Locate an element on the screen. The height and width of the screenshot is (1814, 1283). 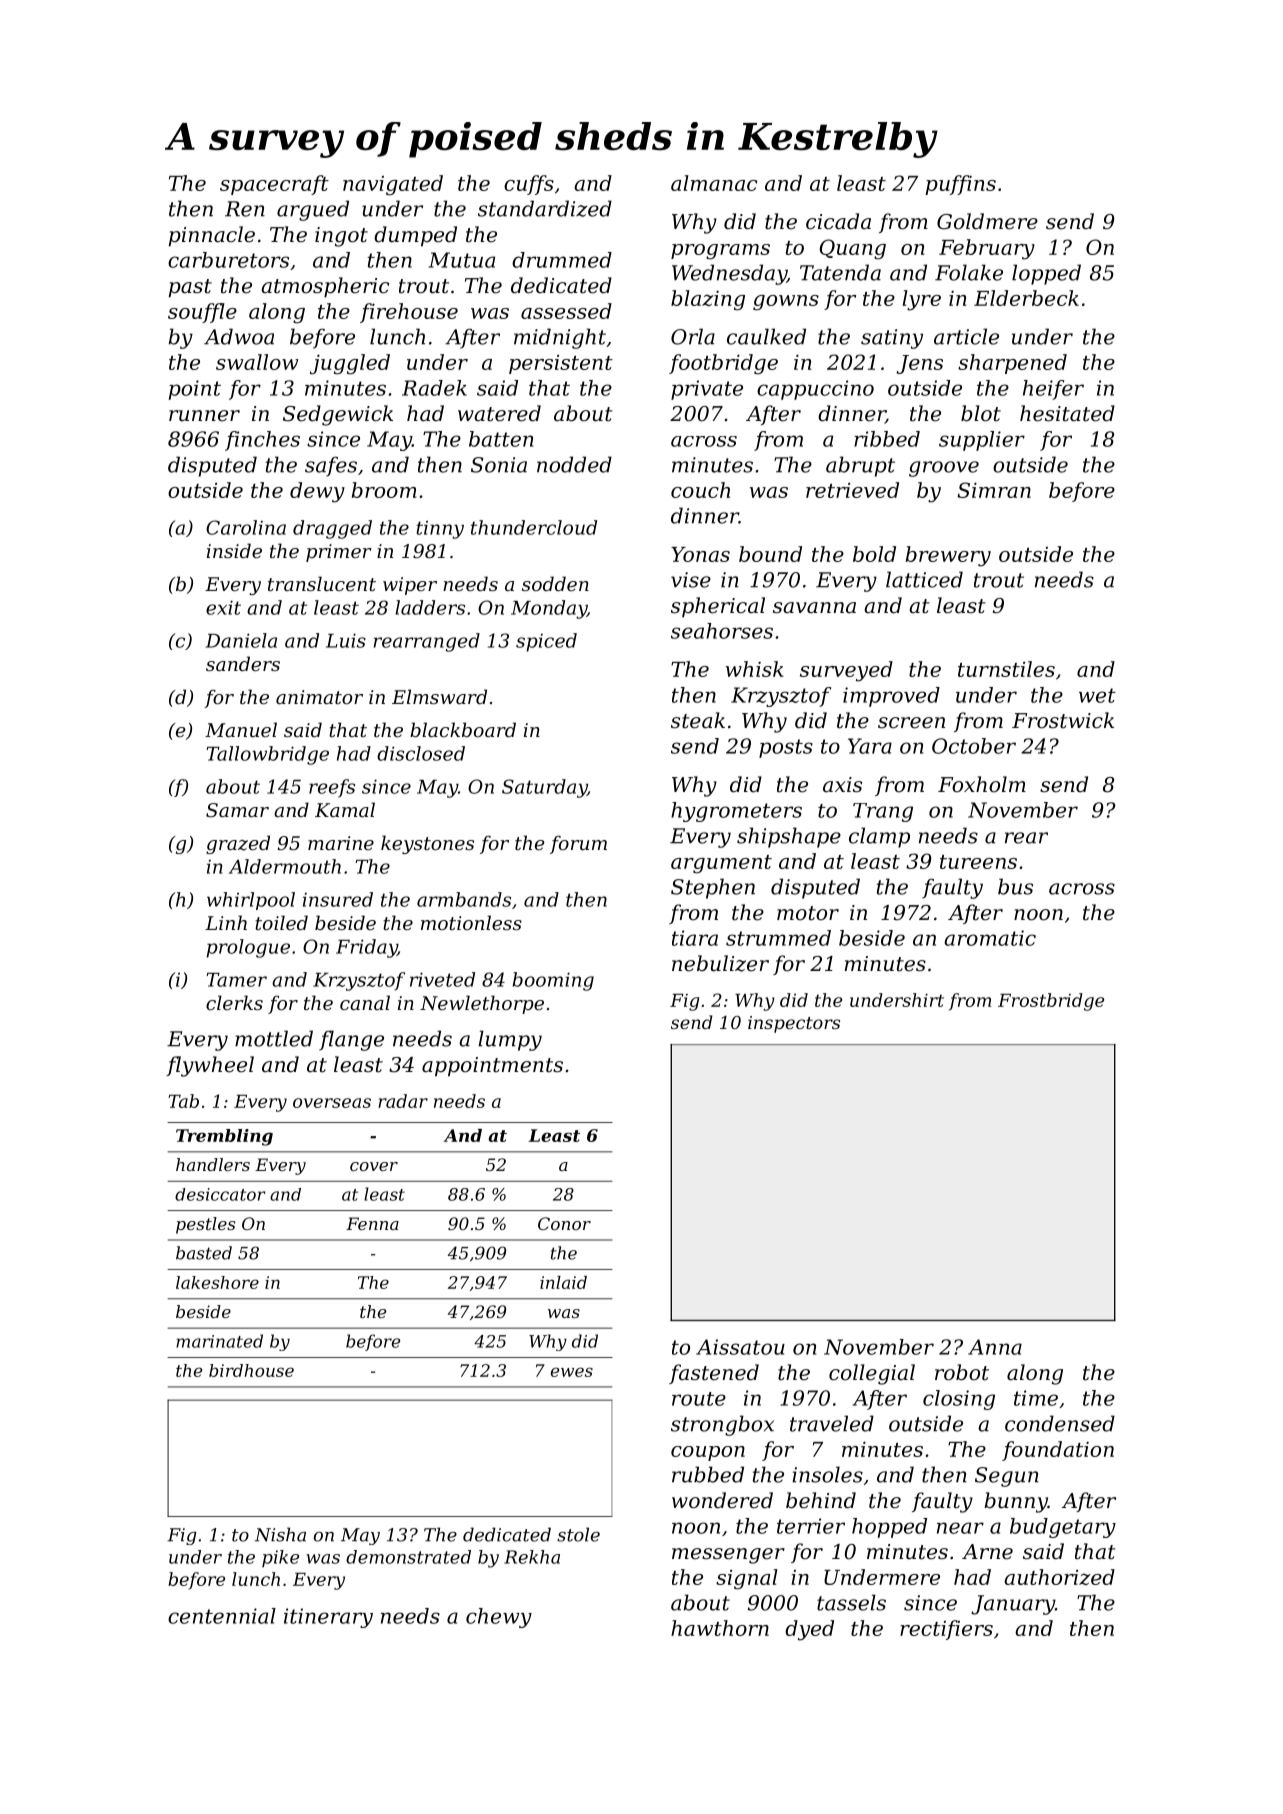
Conor is located at coordinates (564, 1223).
